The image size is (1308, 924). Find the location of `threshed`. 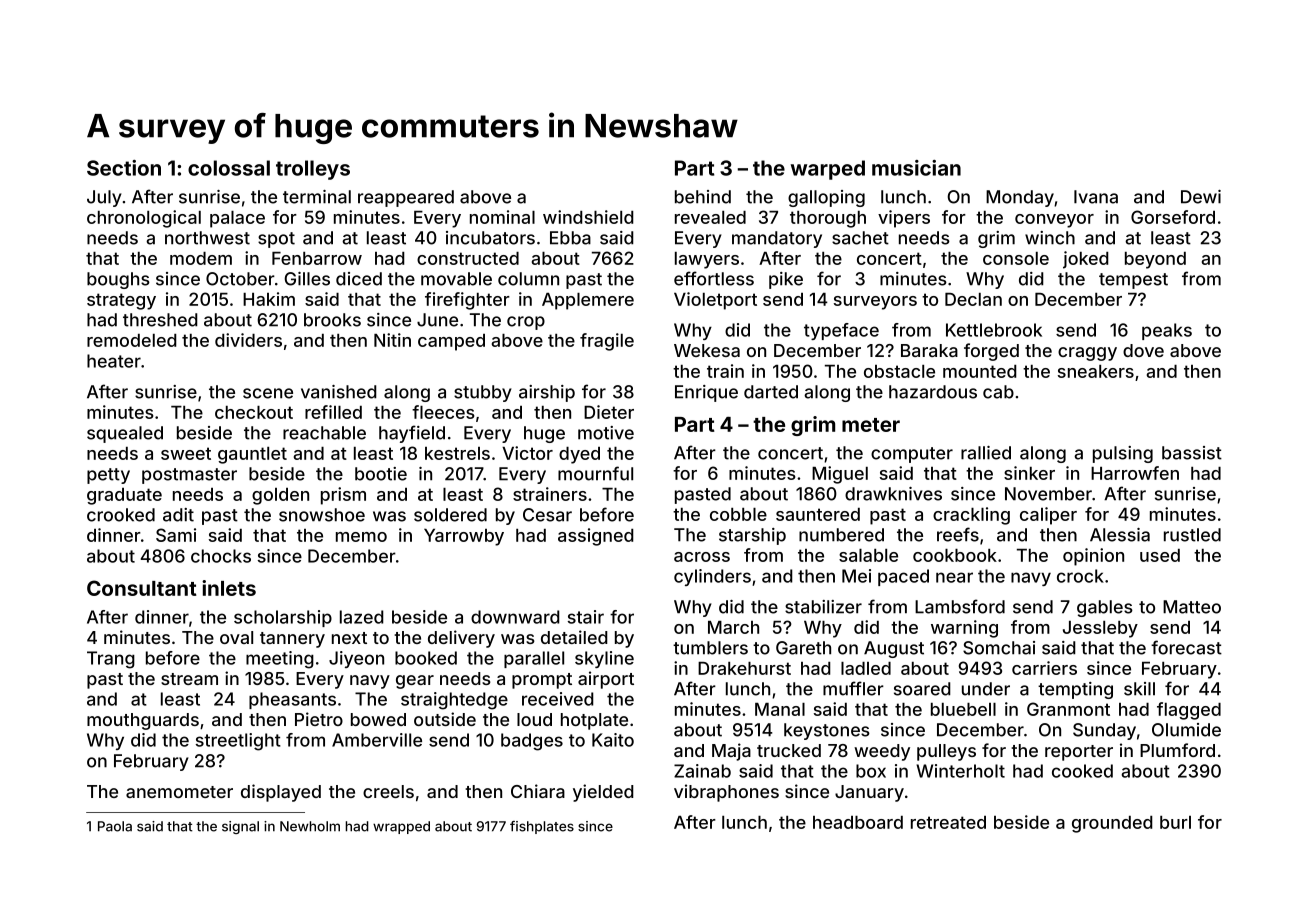

threshed is located at coordinates (160, 320).
